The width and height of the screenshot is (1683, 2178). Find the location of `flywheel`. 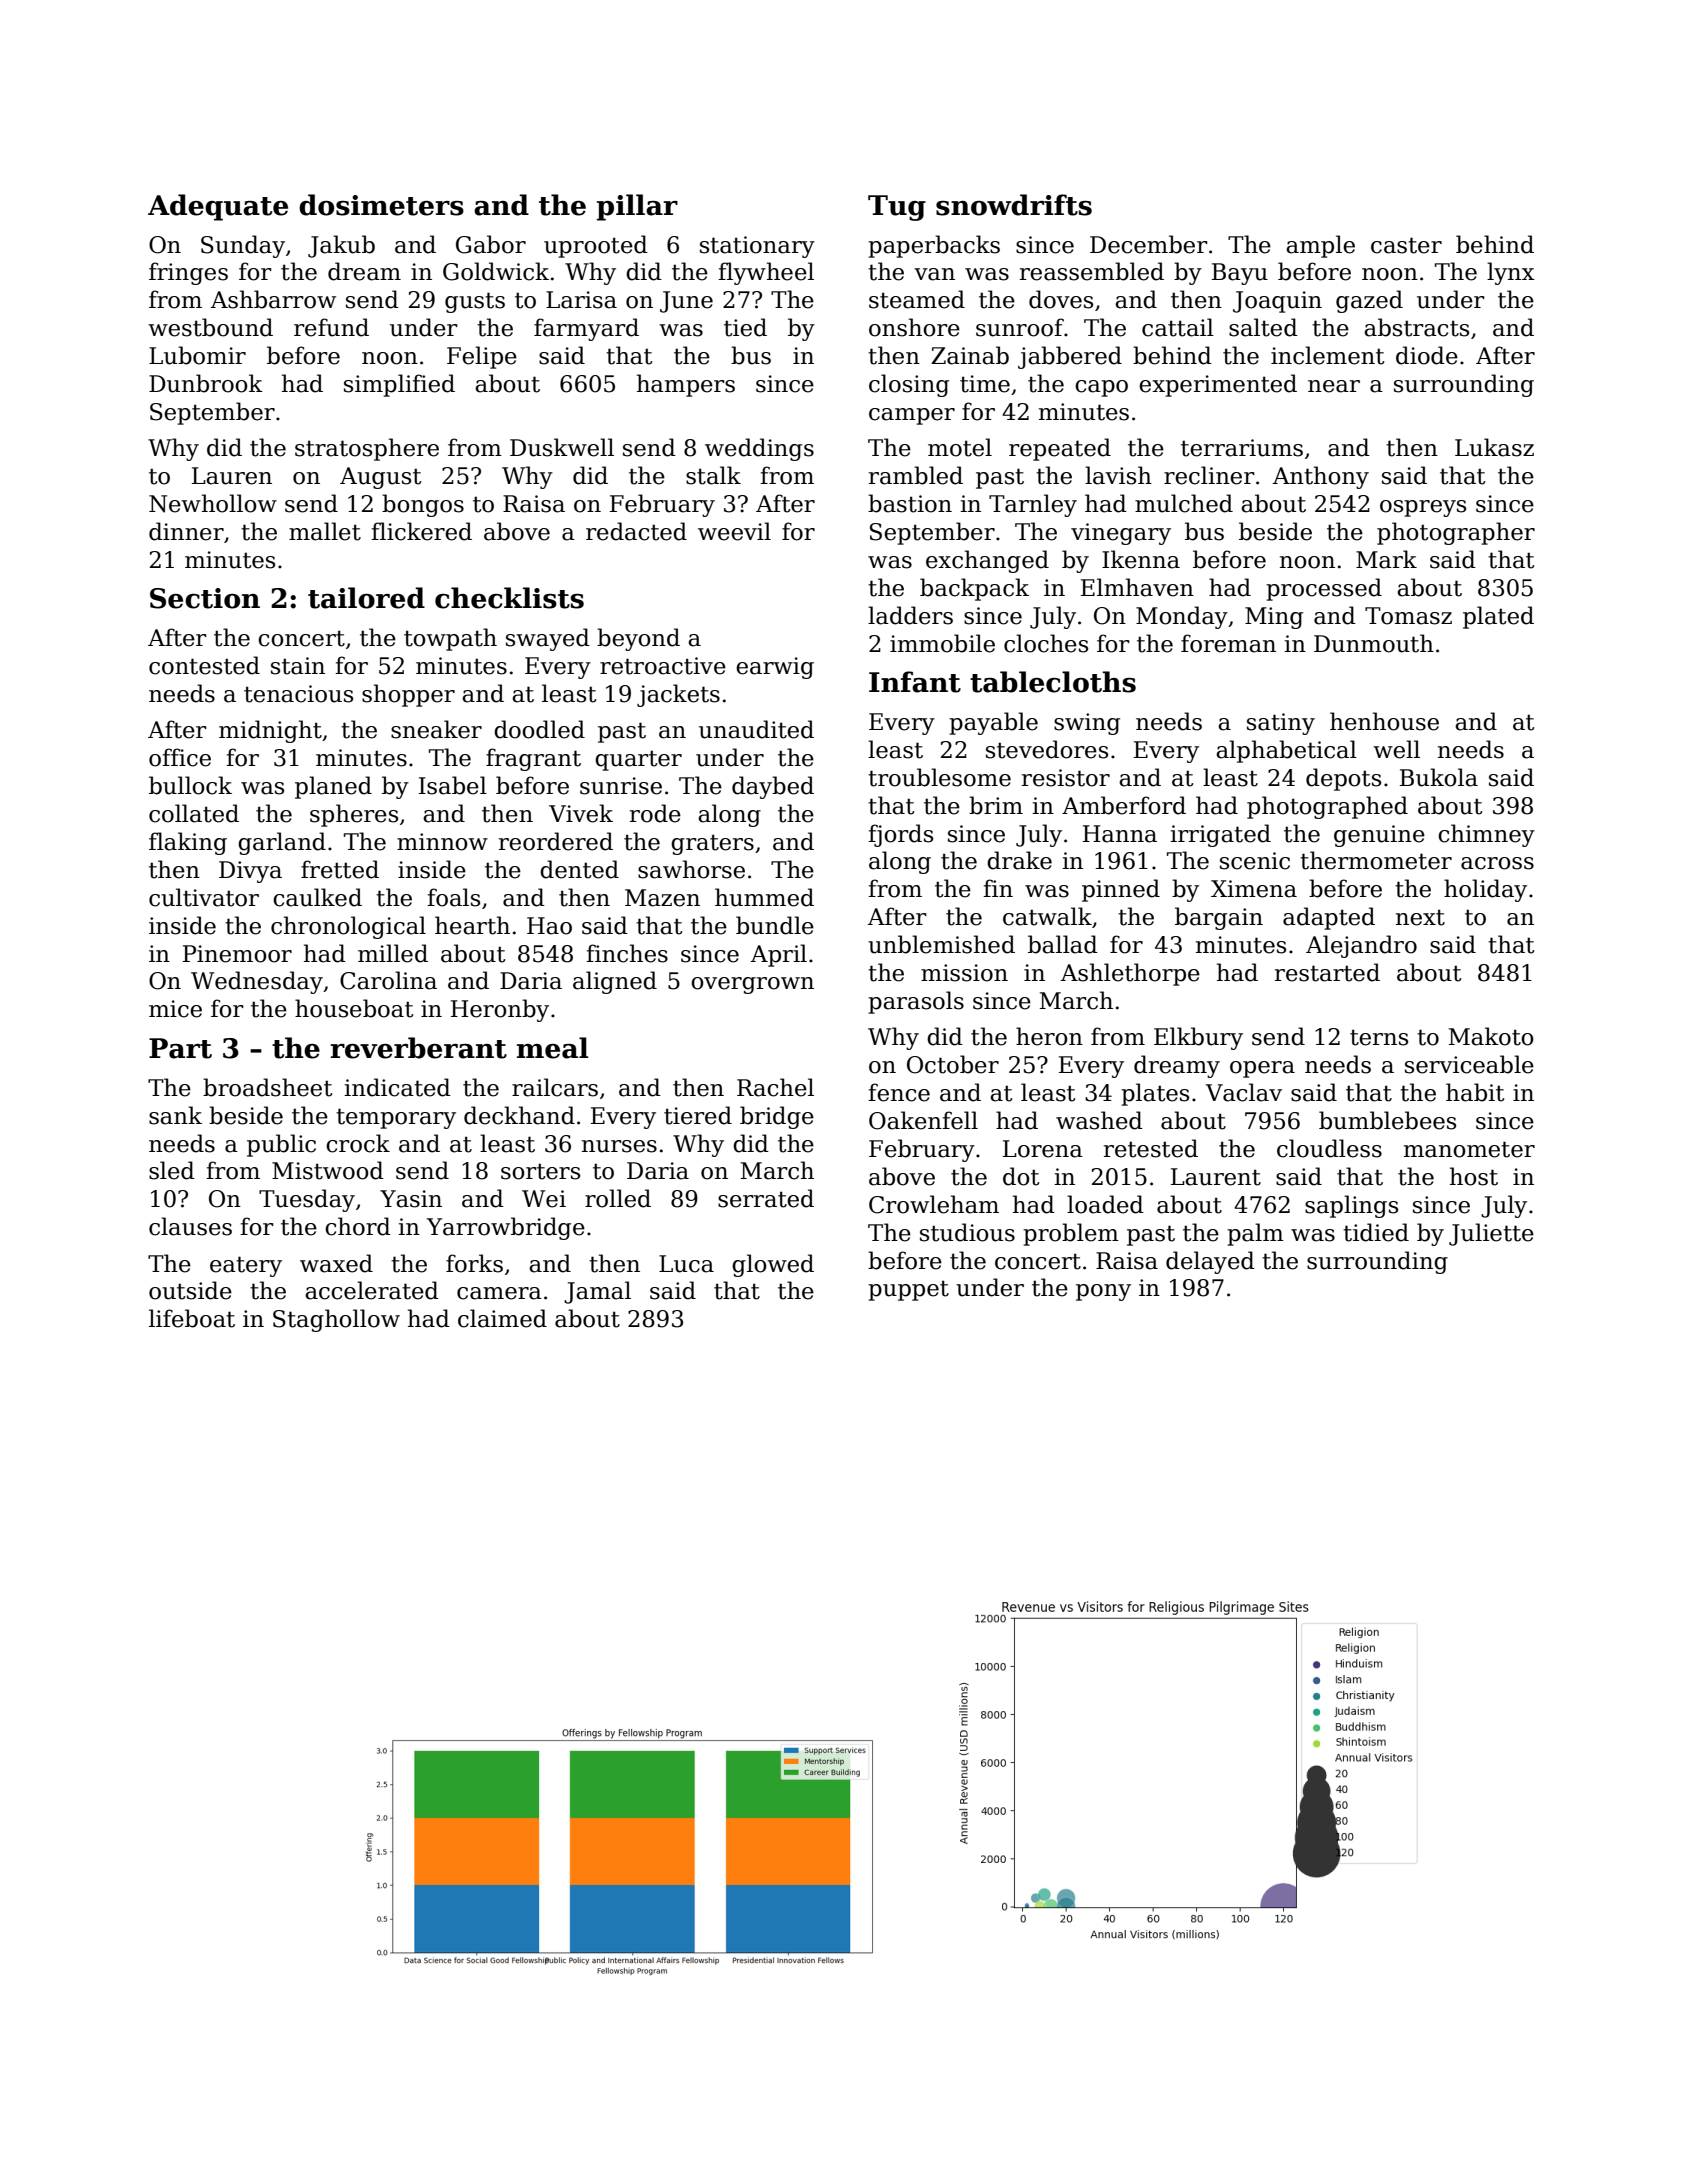

flywheel is located at coordinates (766, 273).
